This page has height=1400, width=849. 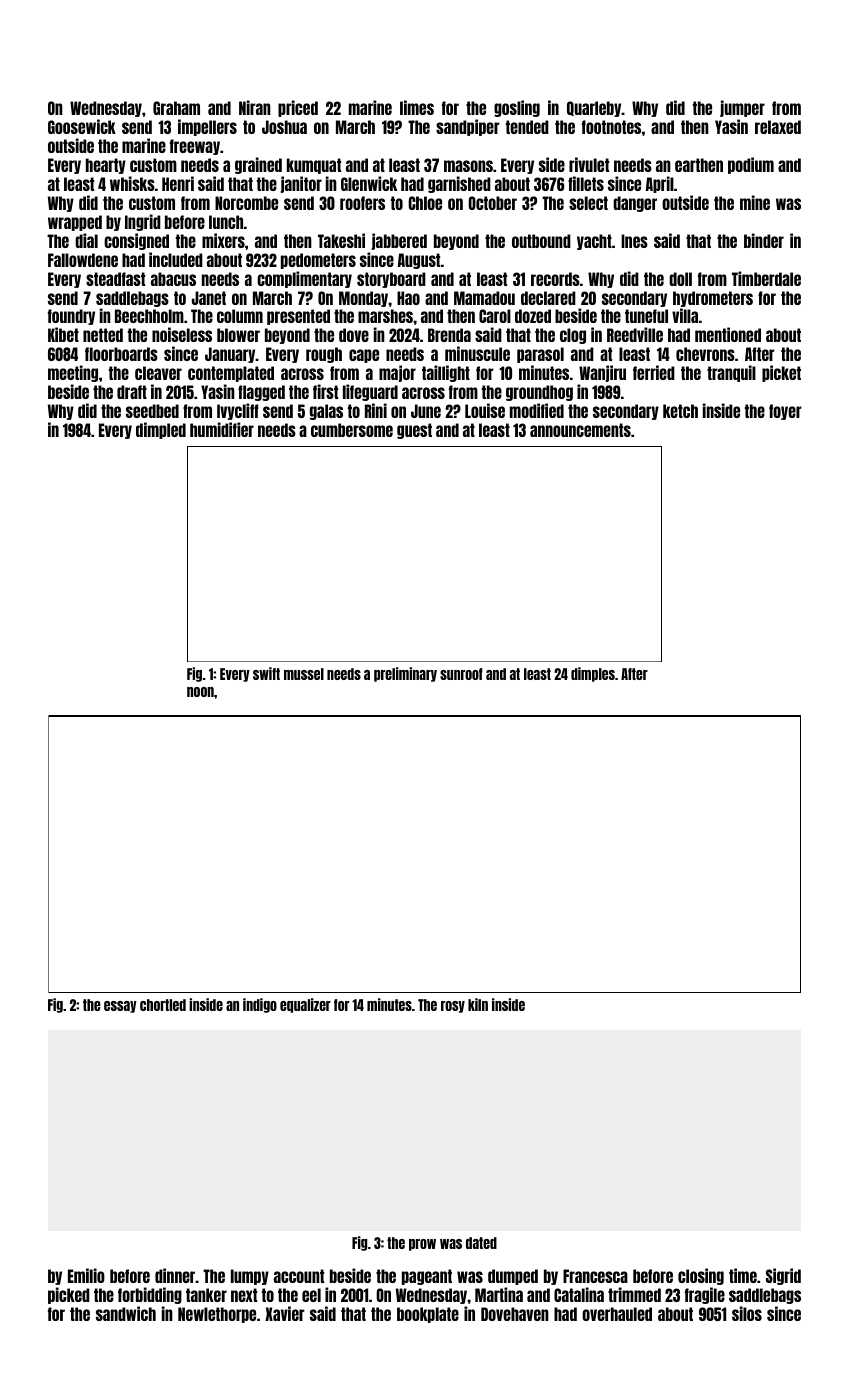 I want to click on noon, so click(x=200, y=692).
